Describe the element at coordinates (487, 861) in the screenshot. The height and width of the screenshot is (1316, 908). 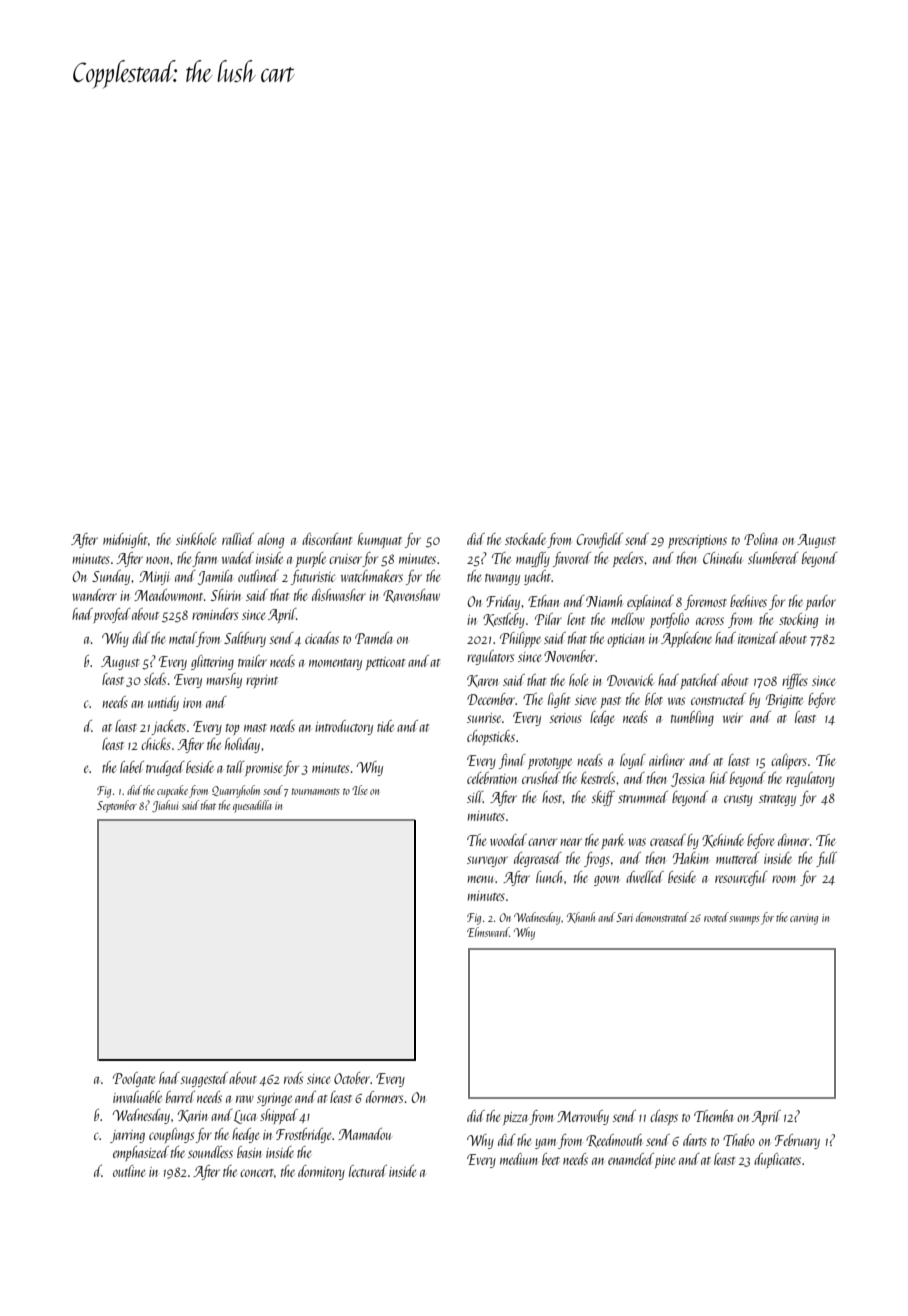
I see `surveyor` at that location.
